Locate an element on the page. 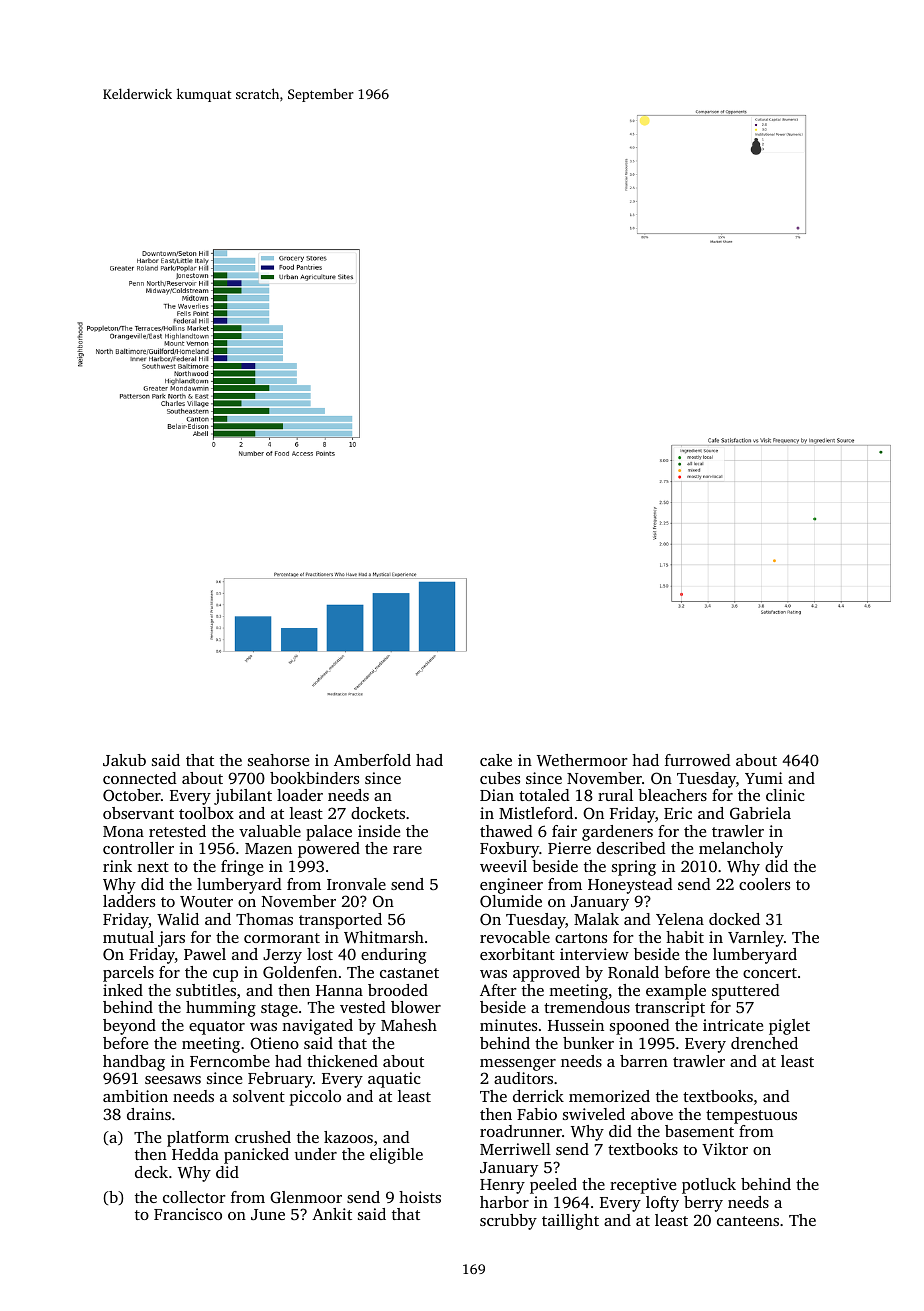 The height and width of the image is (1311, 924). auditors is located at coordinates (523, 1078).
